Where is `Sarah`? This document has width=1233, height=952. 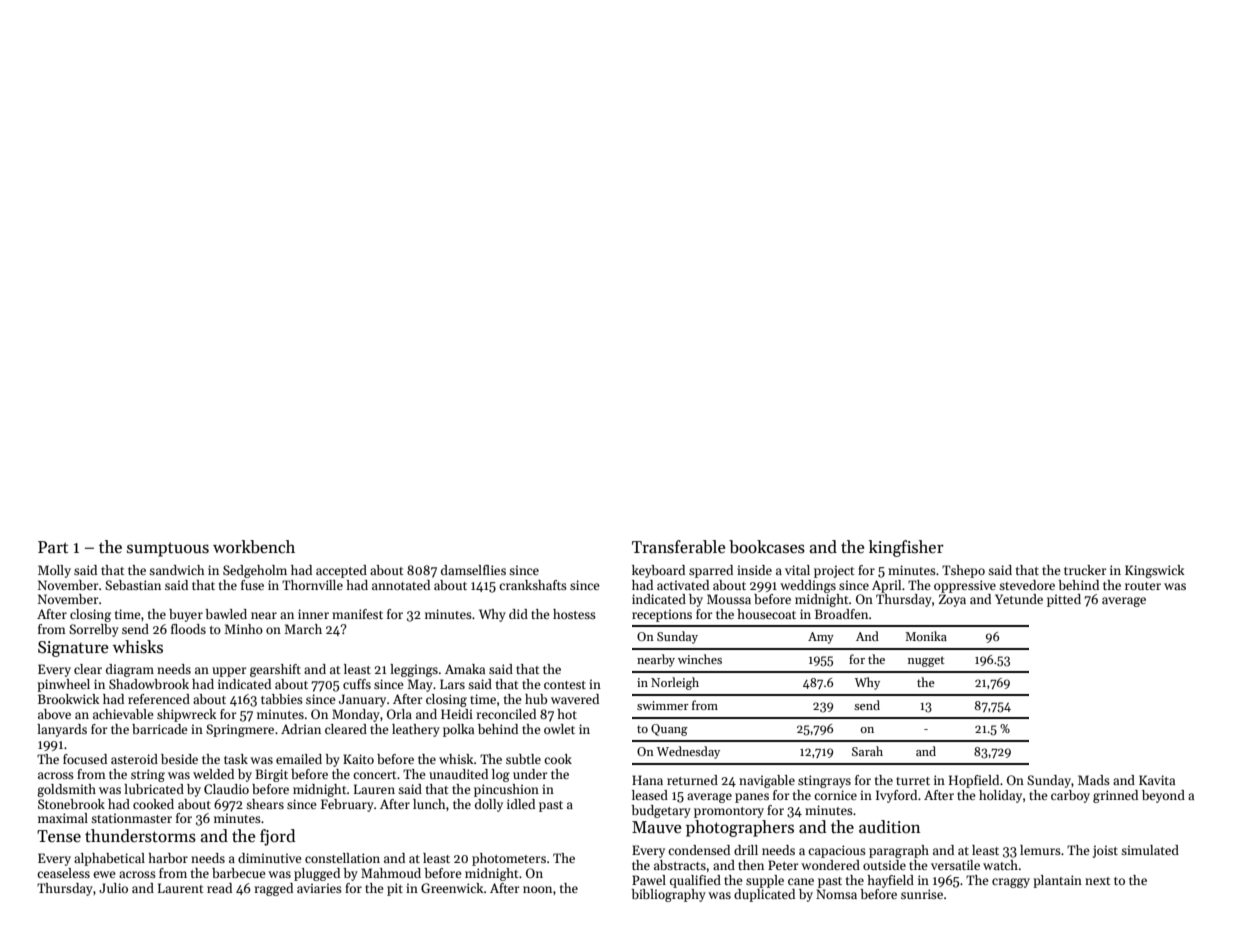 Sarah is located at coordinates (867, 751).
